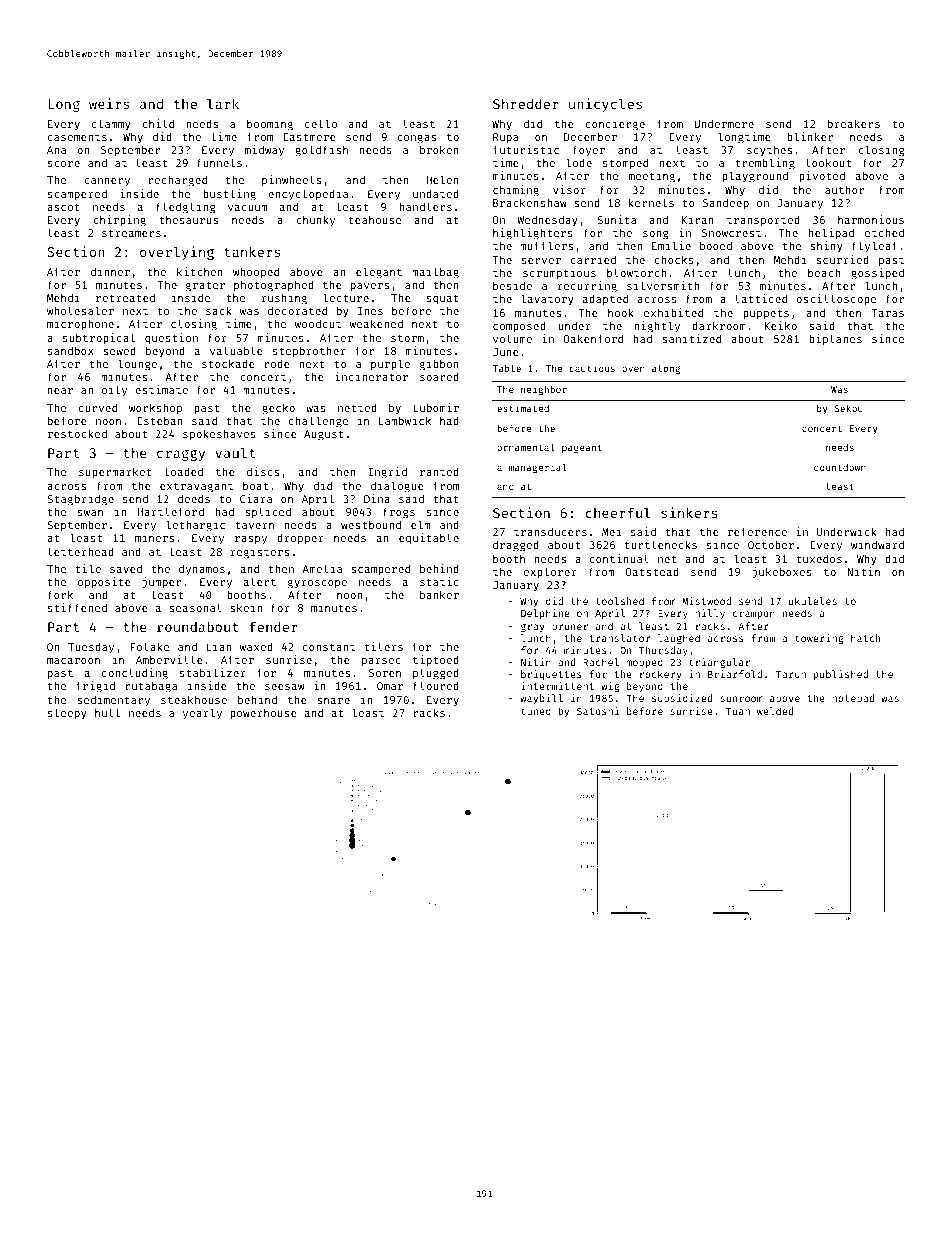  Describe the element at coordinates (371, 376) in the page. I see `incinerator` at that location.
